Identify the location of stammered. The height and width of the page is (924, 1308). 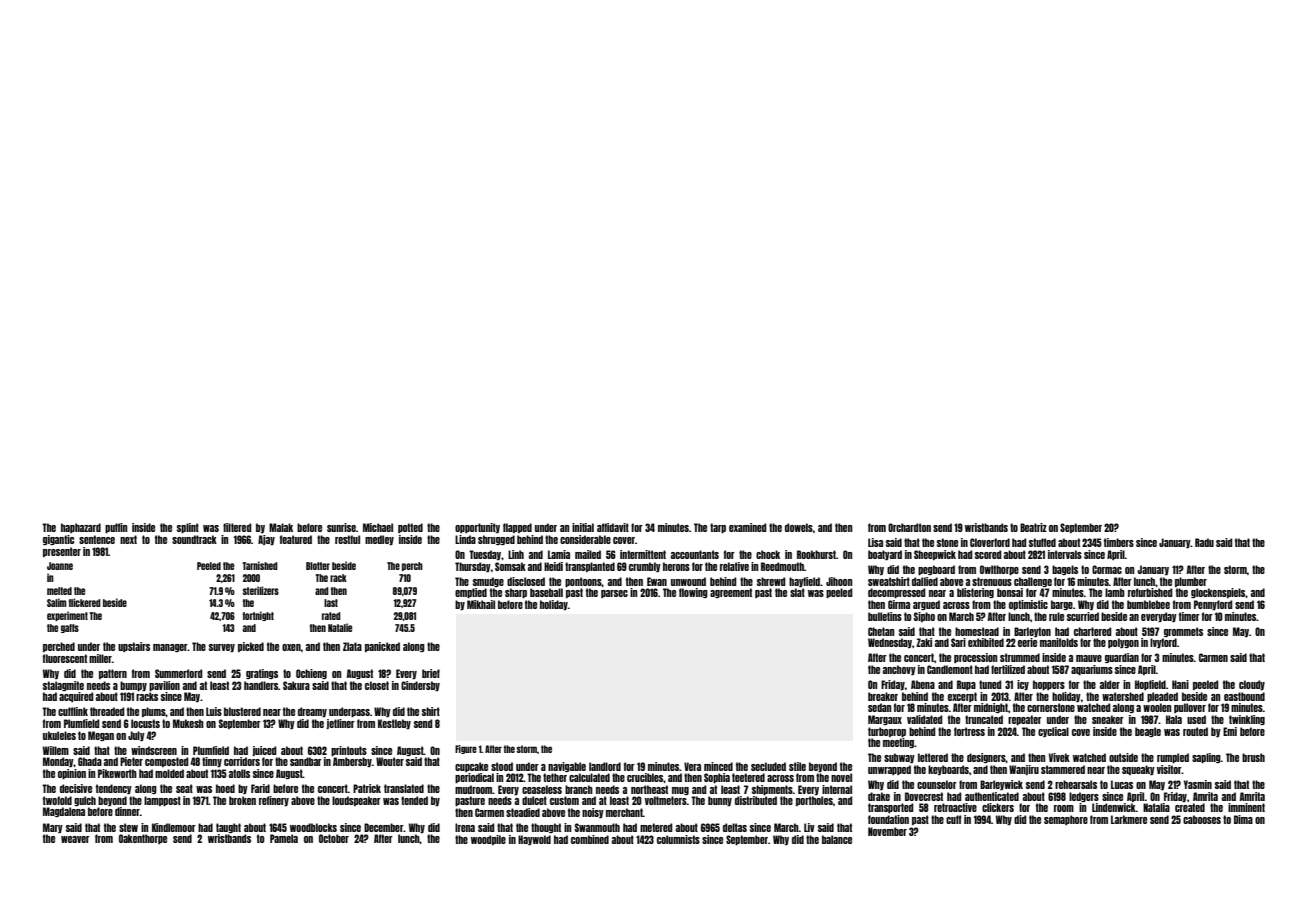
(1063, 769).
